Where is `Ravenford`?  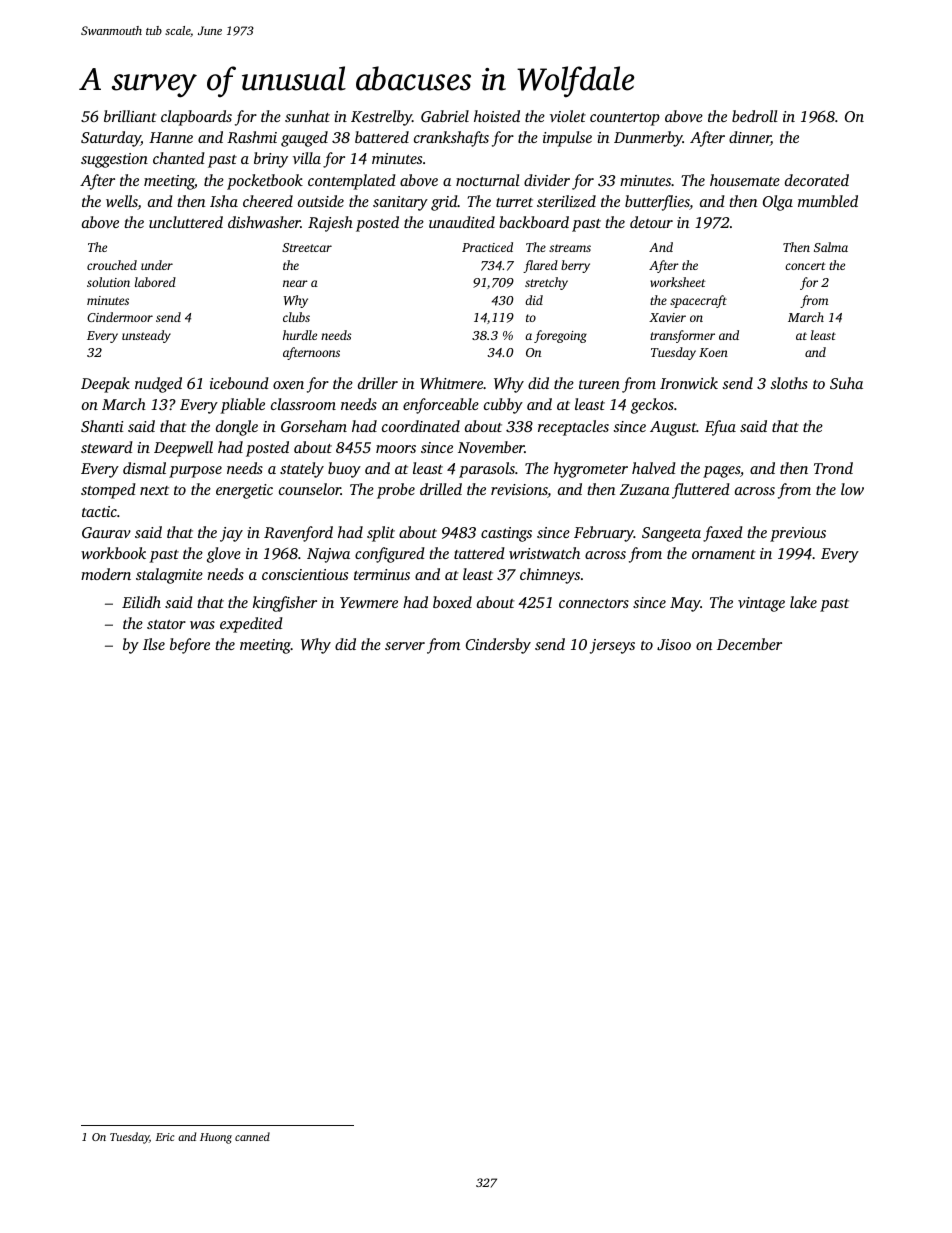
Ravenford is located at coordinates (298, 534).
